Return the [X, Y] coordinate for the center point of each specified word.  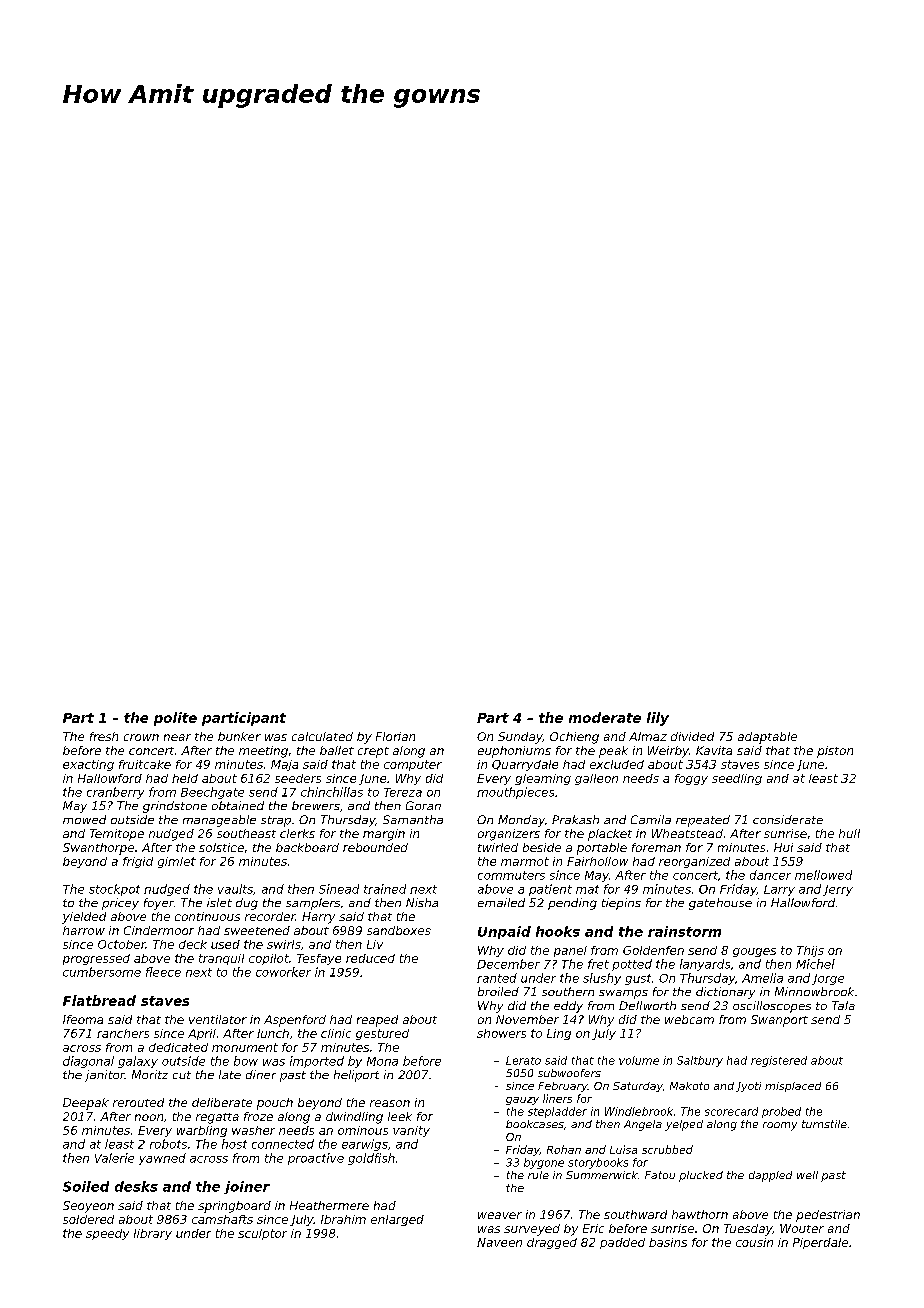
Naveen [499, 1242]
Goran [423, 805]
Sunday [520, 738]
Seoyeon [88, 1207]
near [177, 737]
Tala [843, 1005]
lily [658, 719]
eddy [568, 1007]
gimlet [177, 862]
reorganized [694, 862]
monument [245, 1047]
